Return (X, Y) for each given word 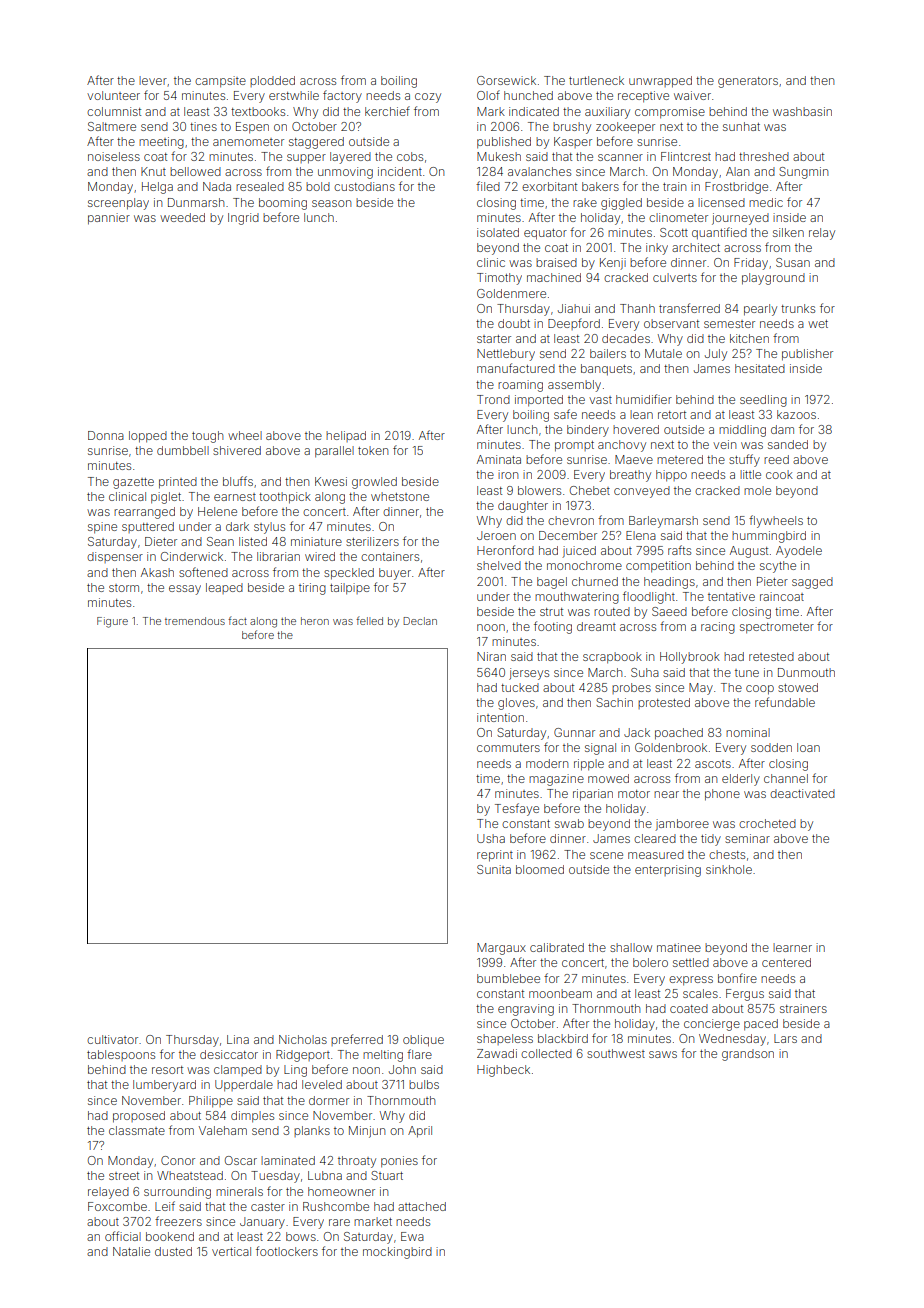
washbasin (802, 111)
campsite (220, 82)
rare (339, 1222)
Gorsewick (506, 80)
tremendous (195, 621)
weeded (182, 217)
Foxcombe (117, 1206)
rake (585, 202)
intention (500, 717)
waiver (692, 95)
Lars (785, 1038)
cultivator (112, 1039)
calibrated (557, 947)
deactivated (802, 793)
